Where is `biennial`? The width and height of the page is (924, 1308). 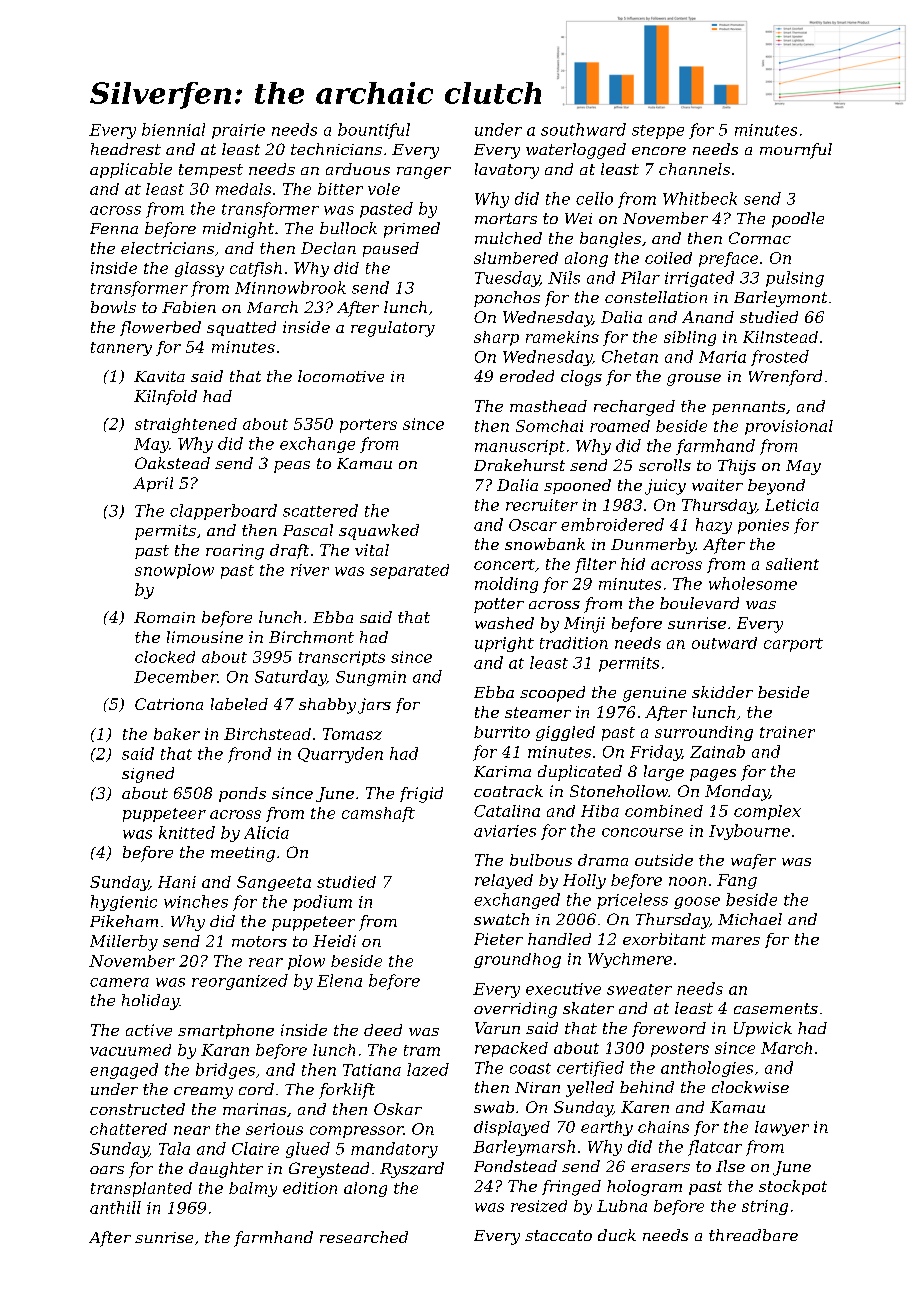 biennial is located at coordinates (173, 129).
